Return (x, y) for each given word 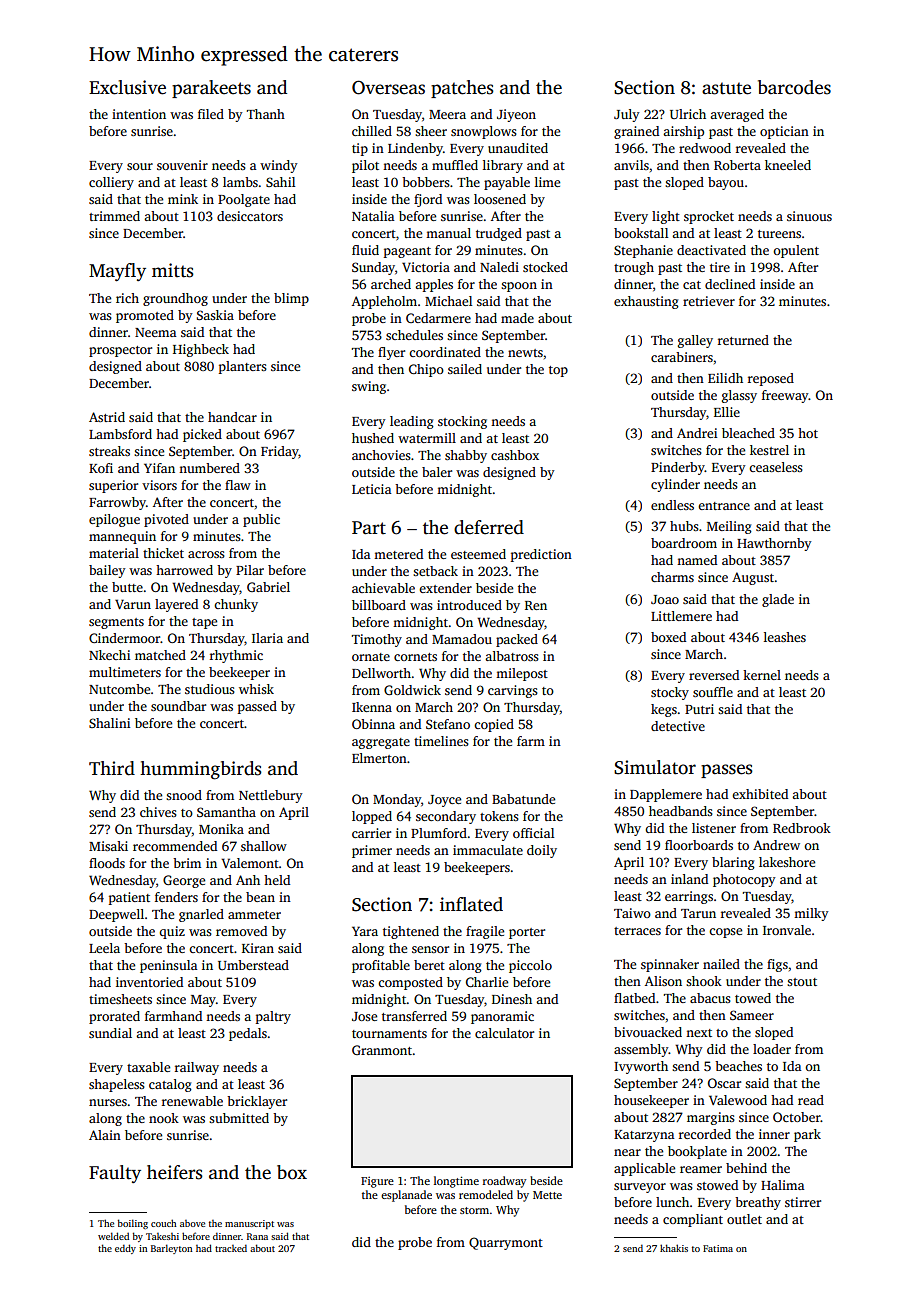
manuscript (249, 1224)
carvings (513, 691)
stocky (670, 693)
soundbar (178, 706)
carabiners (682, 357)
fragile (485, 932)
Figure (377, 1182)
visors (159, 485)
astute (726, 88)
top (558, 371)
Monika (221, 829)
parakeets (211, 89)
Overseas (388, 87)
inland (689, 879)
